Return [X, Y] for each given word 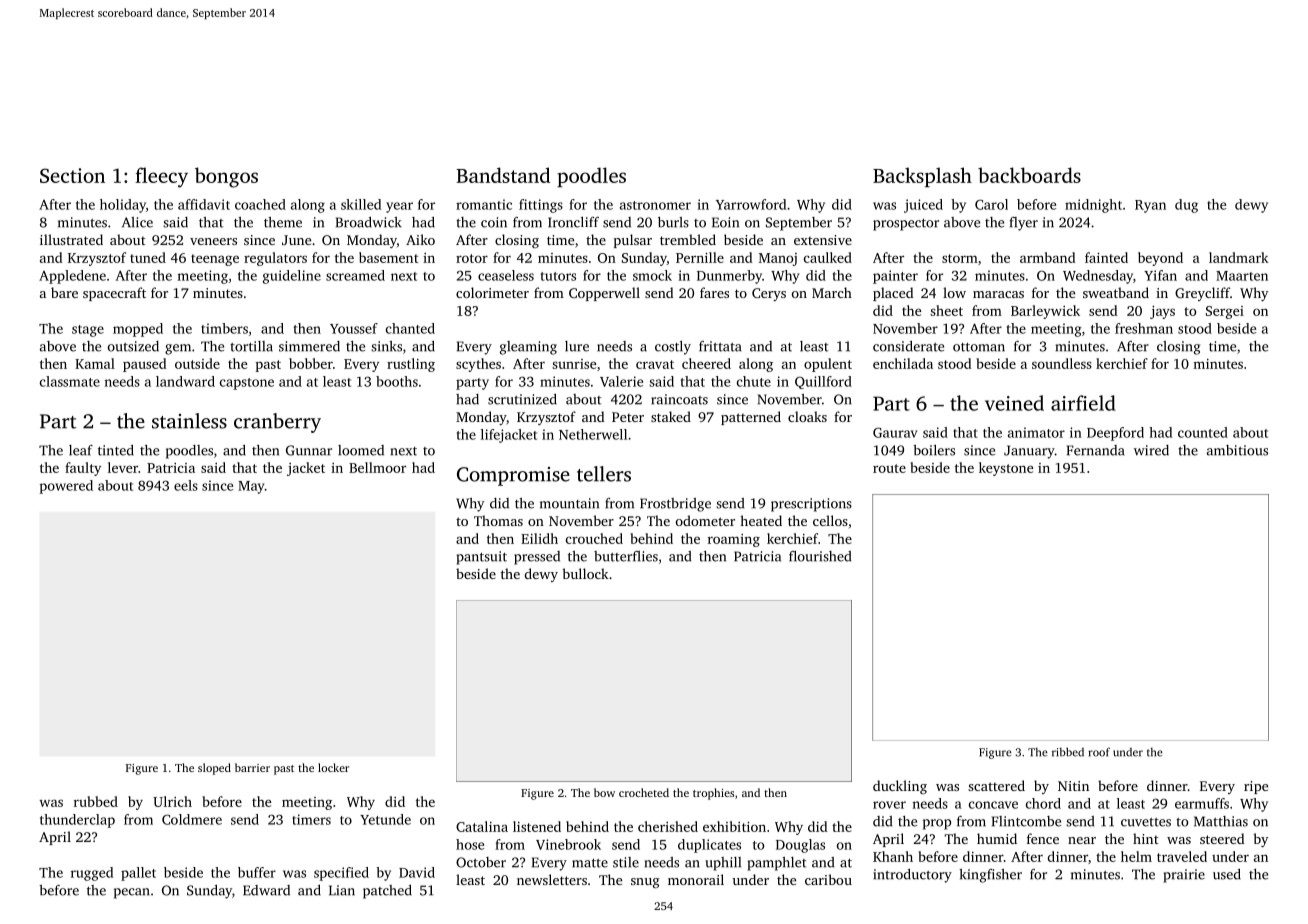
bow [604, 792]
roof [1099, 752]
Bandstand [503, 175]
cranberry [277, 423]
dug [1186, 206]
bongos [226, 177]
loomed [361, 450]
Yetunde [385, 819]
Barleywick [1045, 312]
